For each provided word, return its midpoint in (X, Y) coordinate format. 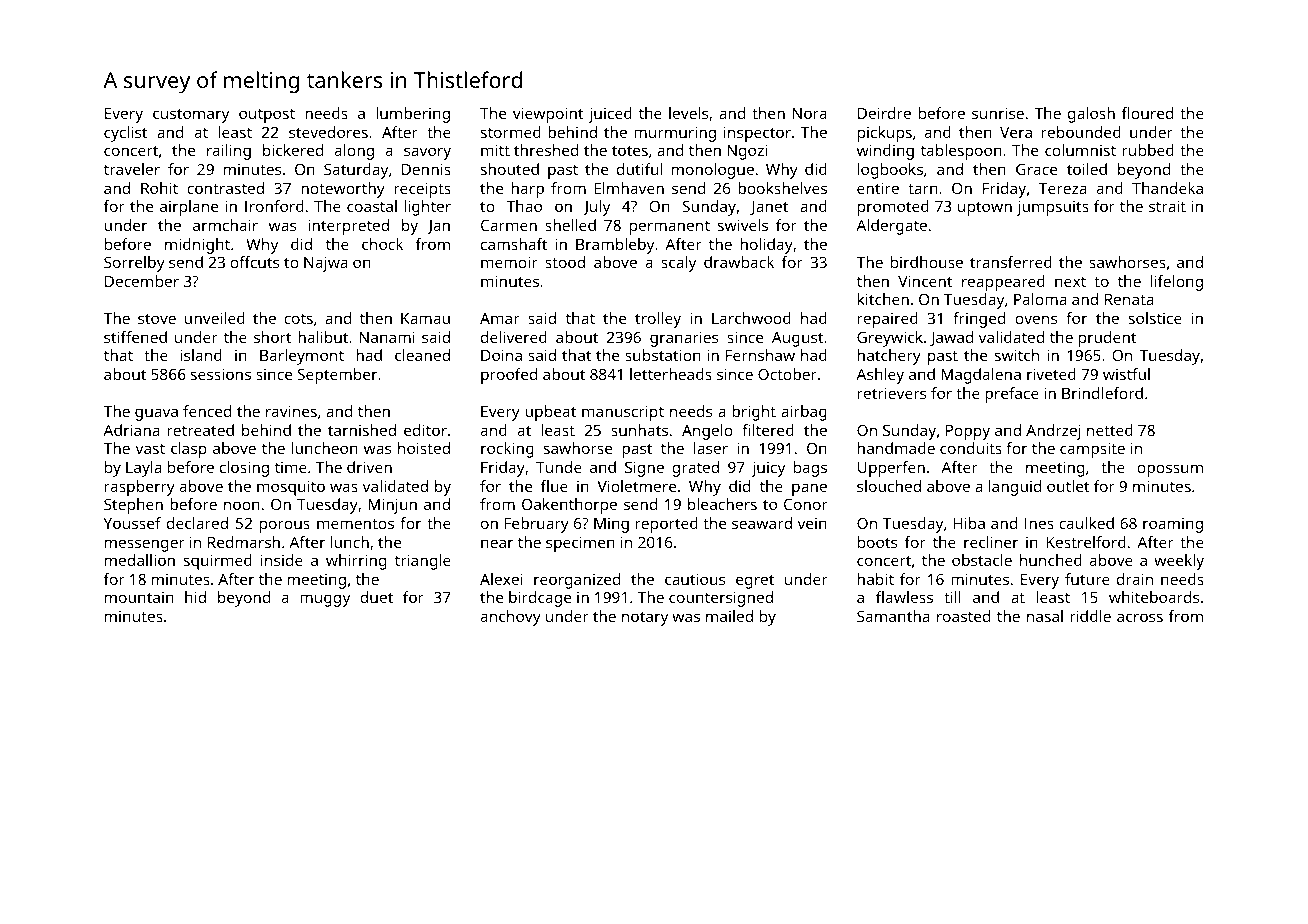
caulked (1086, 523)
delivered (514, 337)
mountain (139, 597)
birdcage (540, 599)
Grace (1036, 169)
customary (191, 116)
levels (688, 113)
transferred (1011, 262)
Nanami (387, 337)
